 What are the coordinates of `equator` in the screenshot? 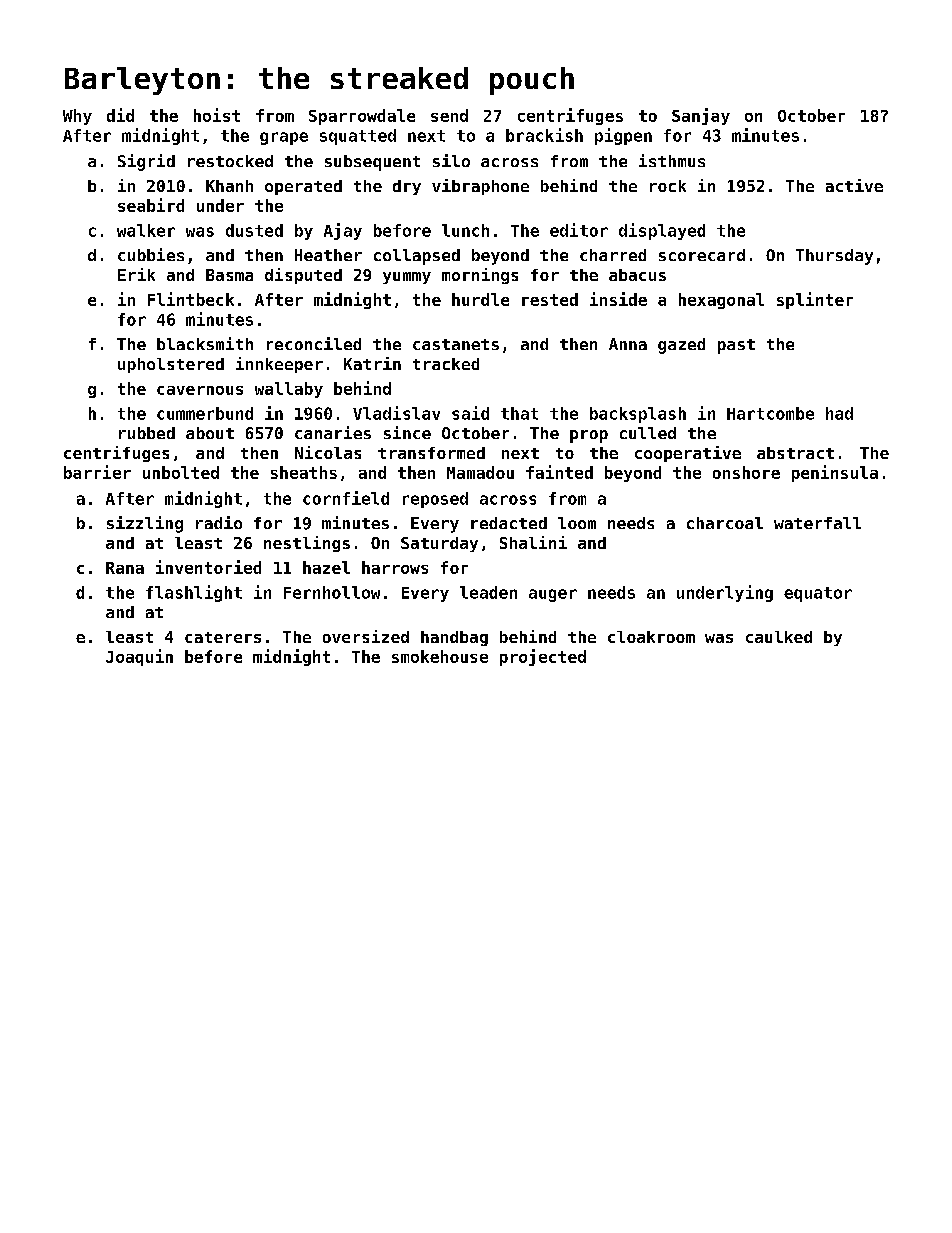 It's located at (818, 594).
